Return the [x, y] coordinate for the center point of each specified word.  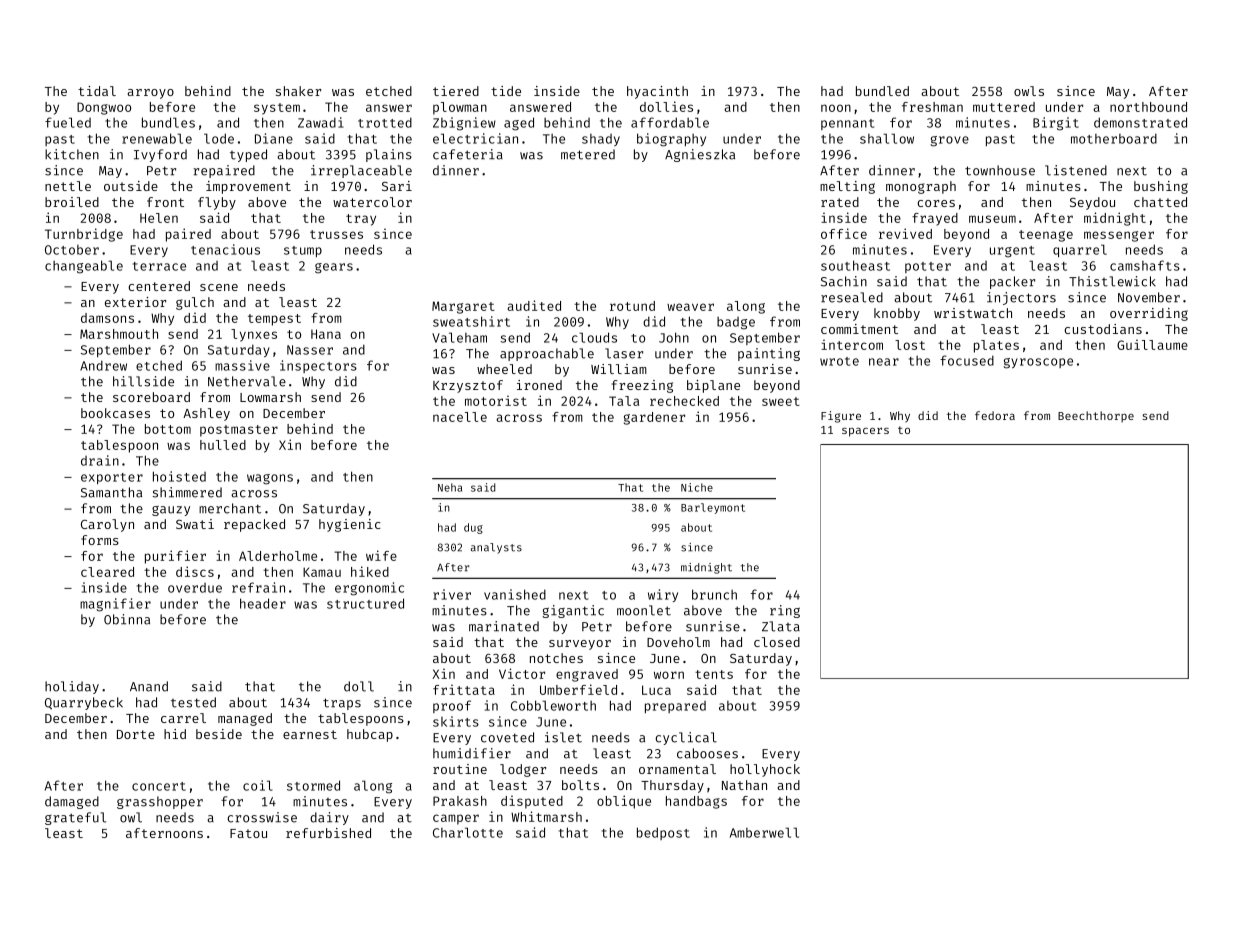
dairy [329, 818]
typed [248, 155]
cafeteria [468, 154]
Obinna [127, 619]
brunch [714, 594]
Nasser [310, 350]
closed [777, 642]
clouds [594, 337]
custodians [1103, 329]
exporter [112, 478]
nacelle [460, 417]
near [884, 362]
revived [905, 233]
